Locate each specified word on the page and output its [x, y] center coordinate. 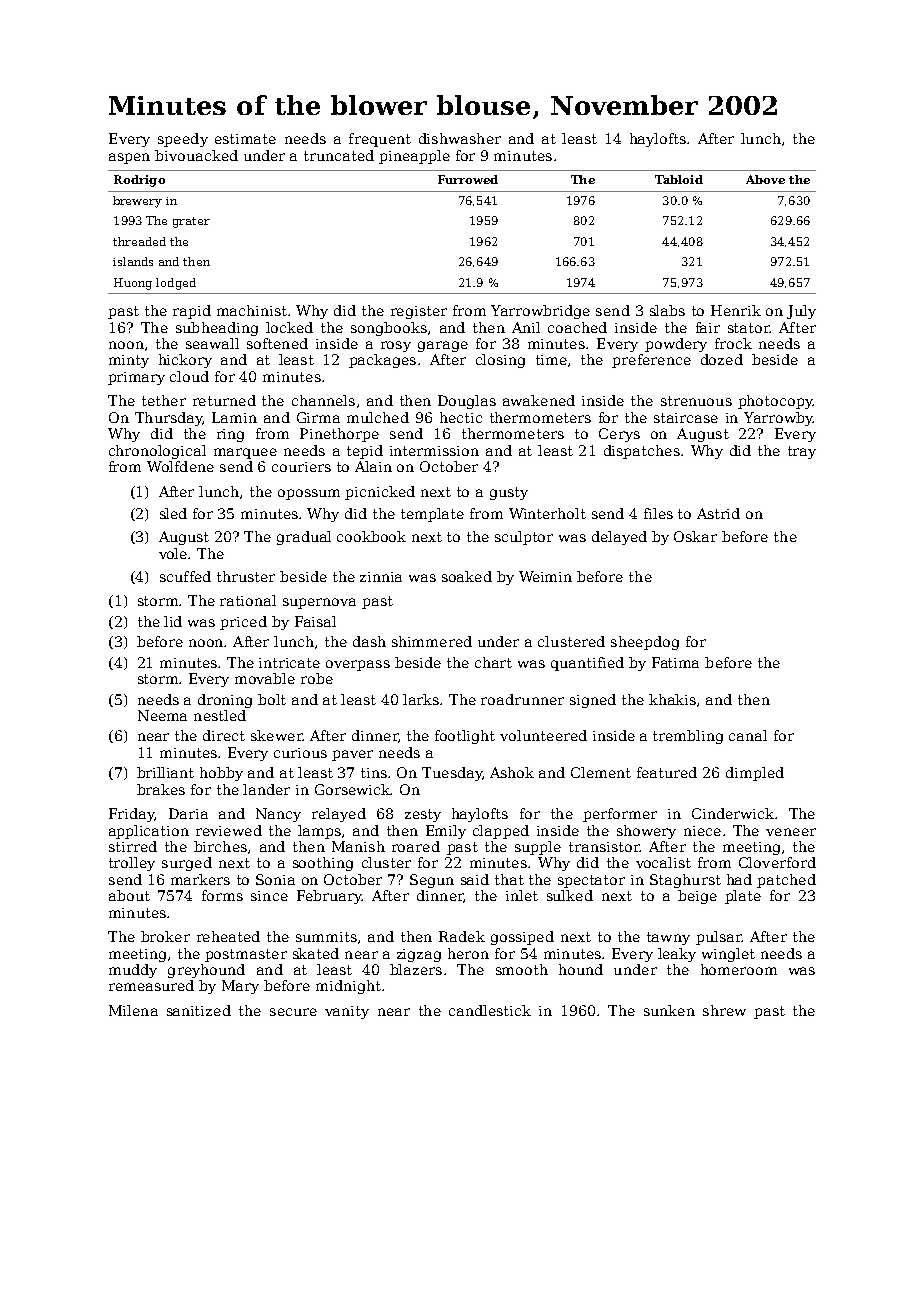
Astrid [718, 513]
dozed [722, 359]
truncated [339, 155]
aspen [129, 158]
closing [500, 361]
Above [765, 179]
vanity [347, 1012]
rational [248, 600]
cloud [189, 376]
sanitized [199, 1010]
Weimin [545, 576]
